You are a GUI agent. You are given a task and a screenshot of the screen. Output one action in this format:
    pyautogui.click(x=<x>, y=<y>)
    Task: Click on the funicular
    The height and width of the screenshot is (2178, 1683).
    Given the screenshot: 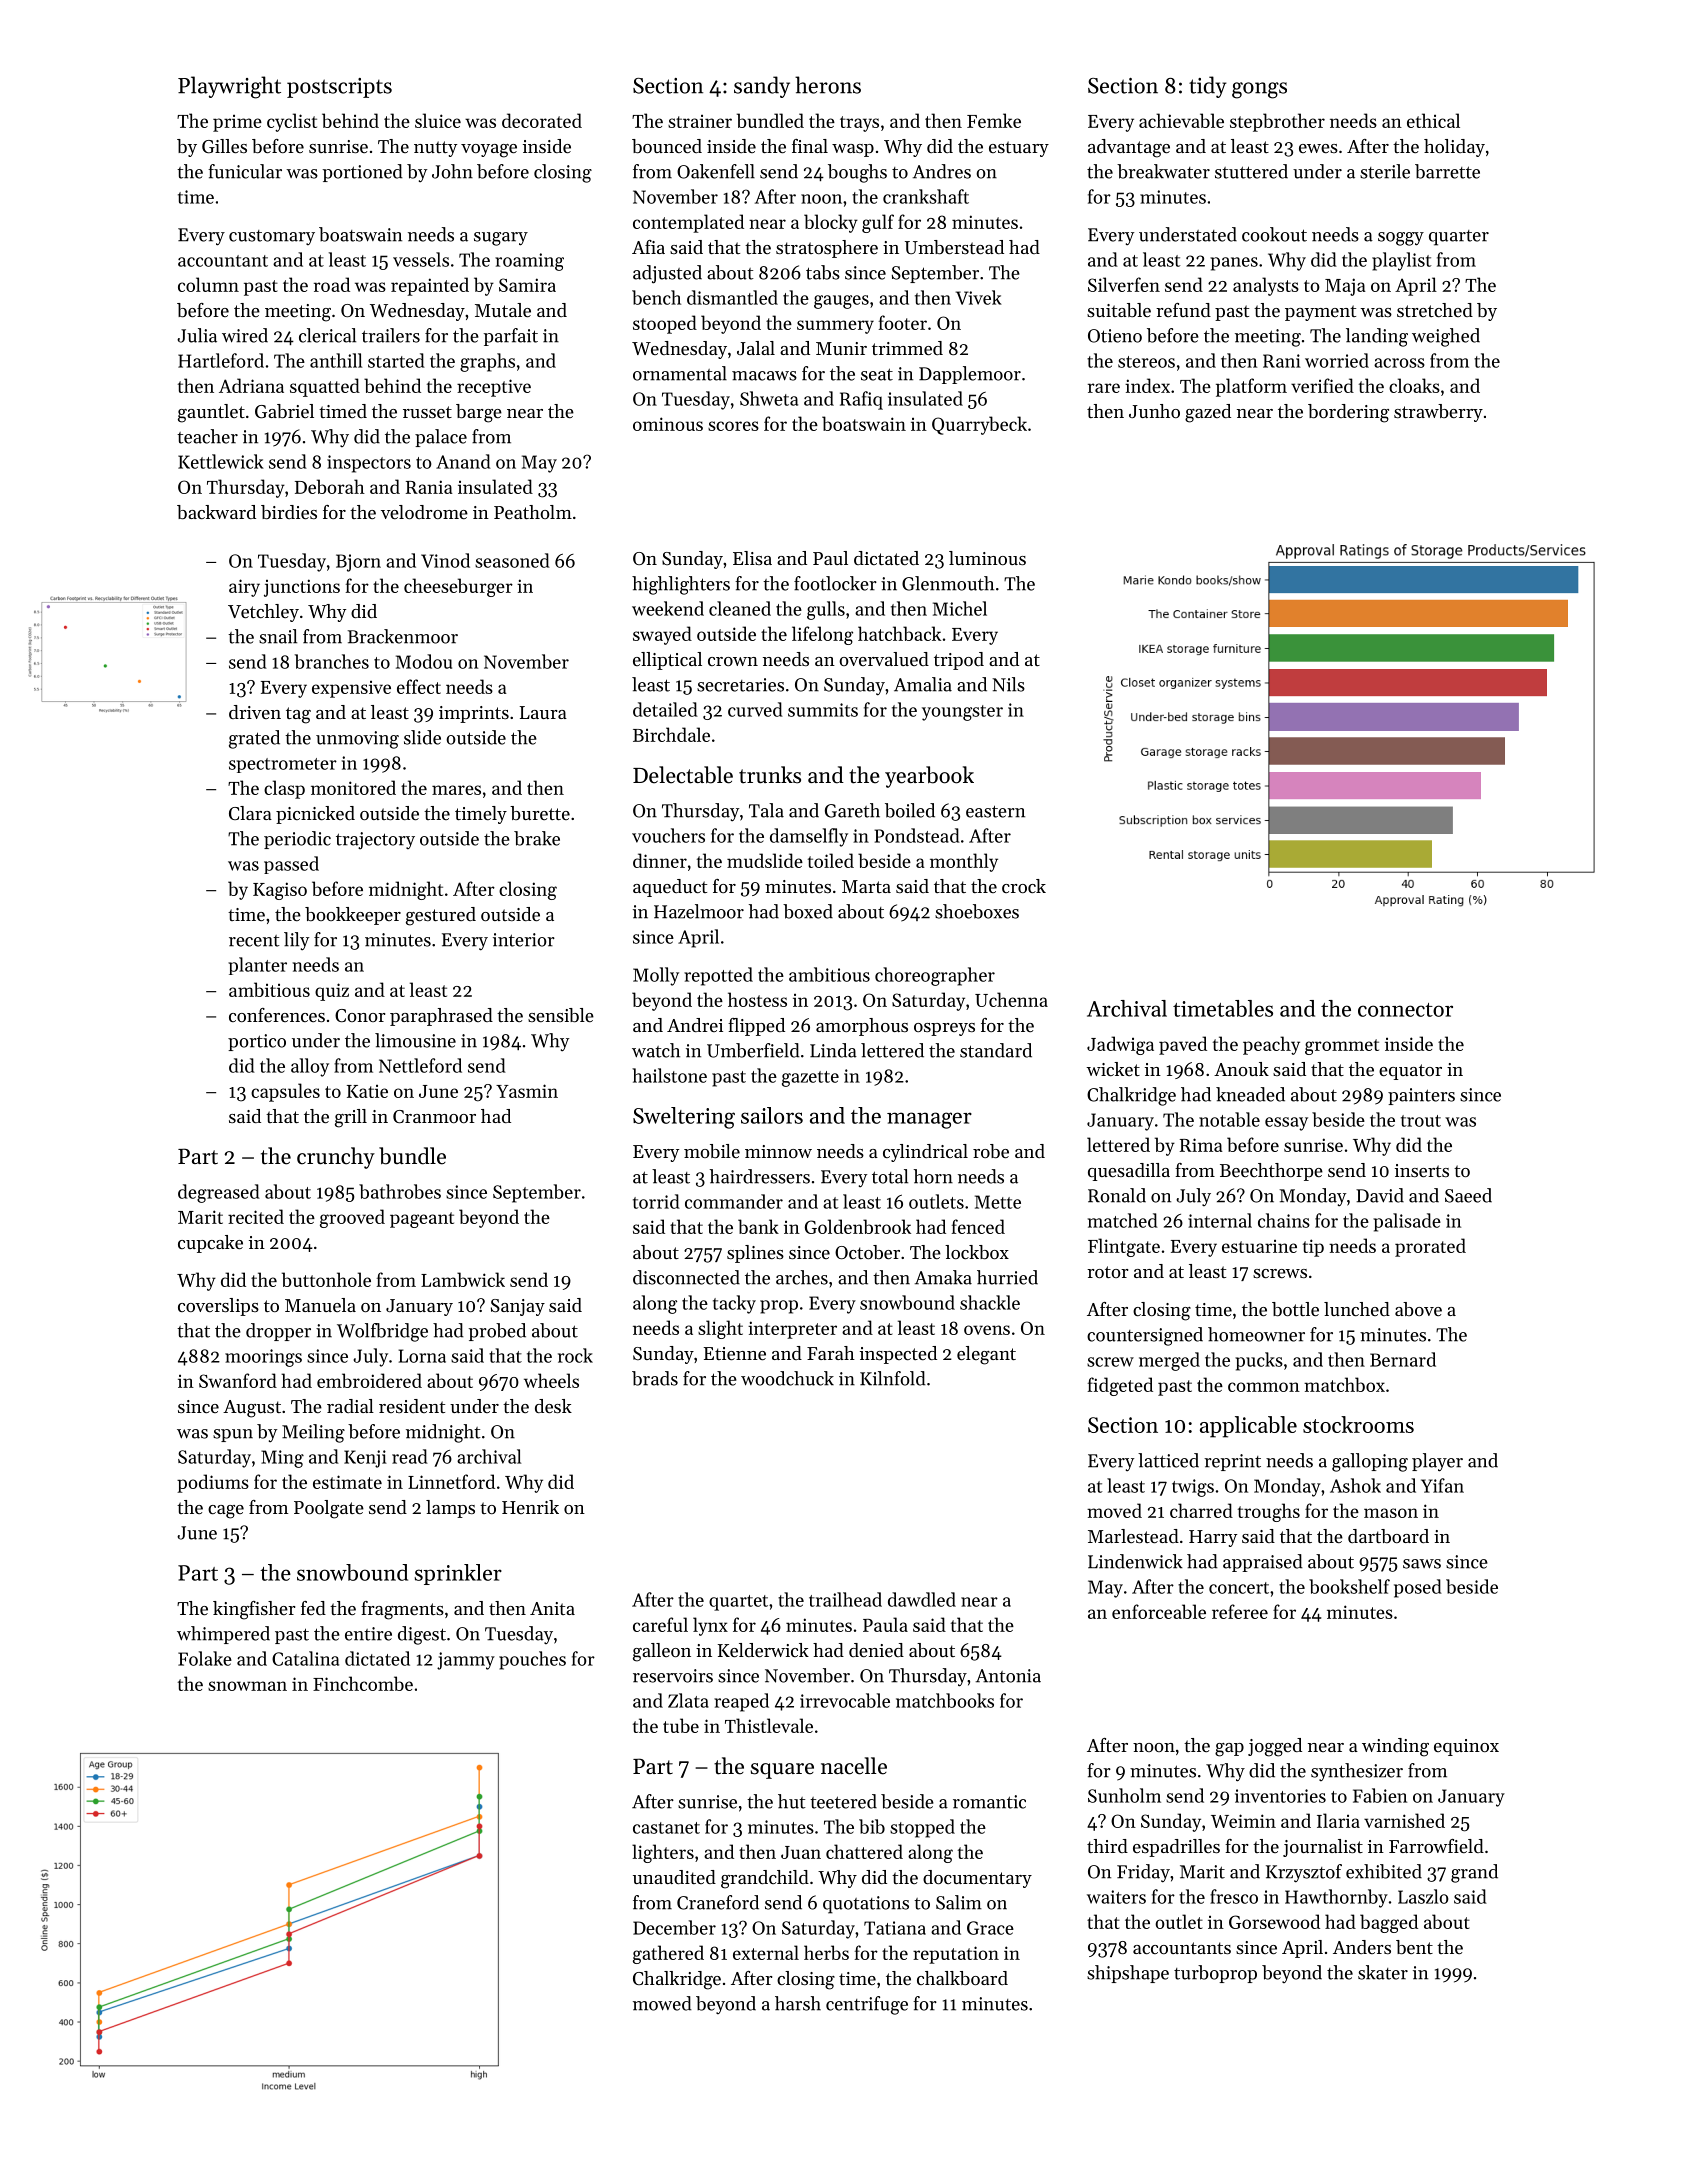 What is the action you would take?
    pyautogui.click(x=245, y=171)
